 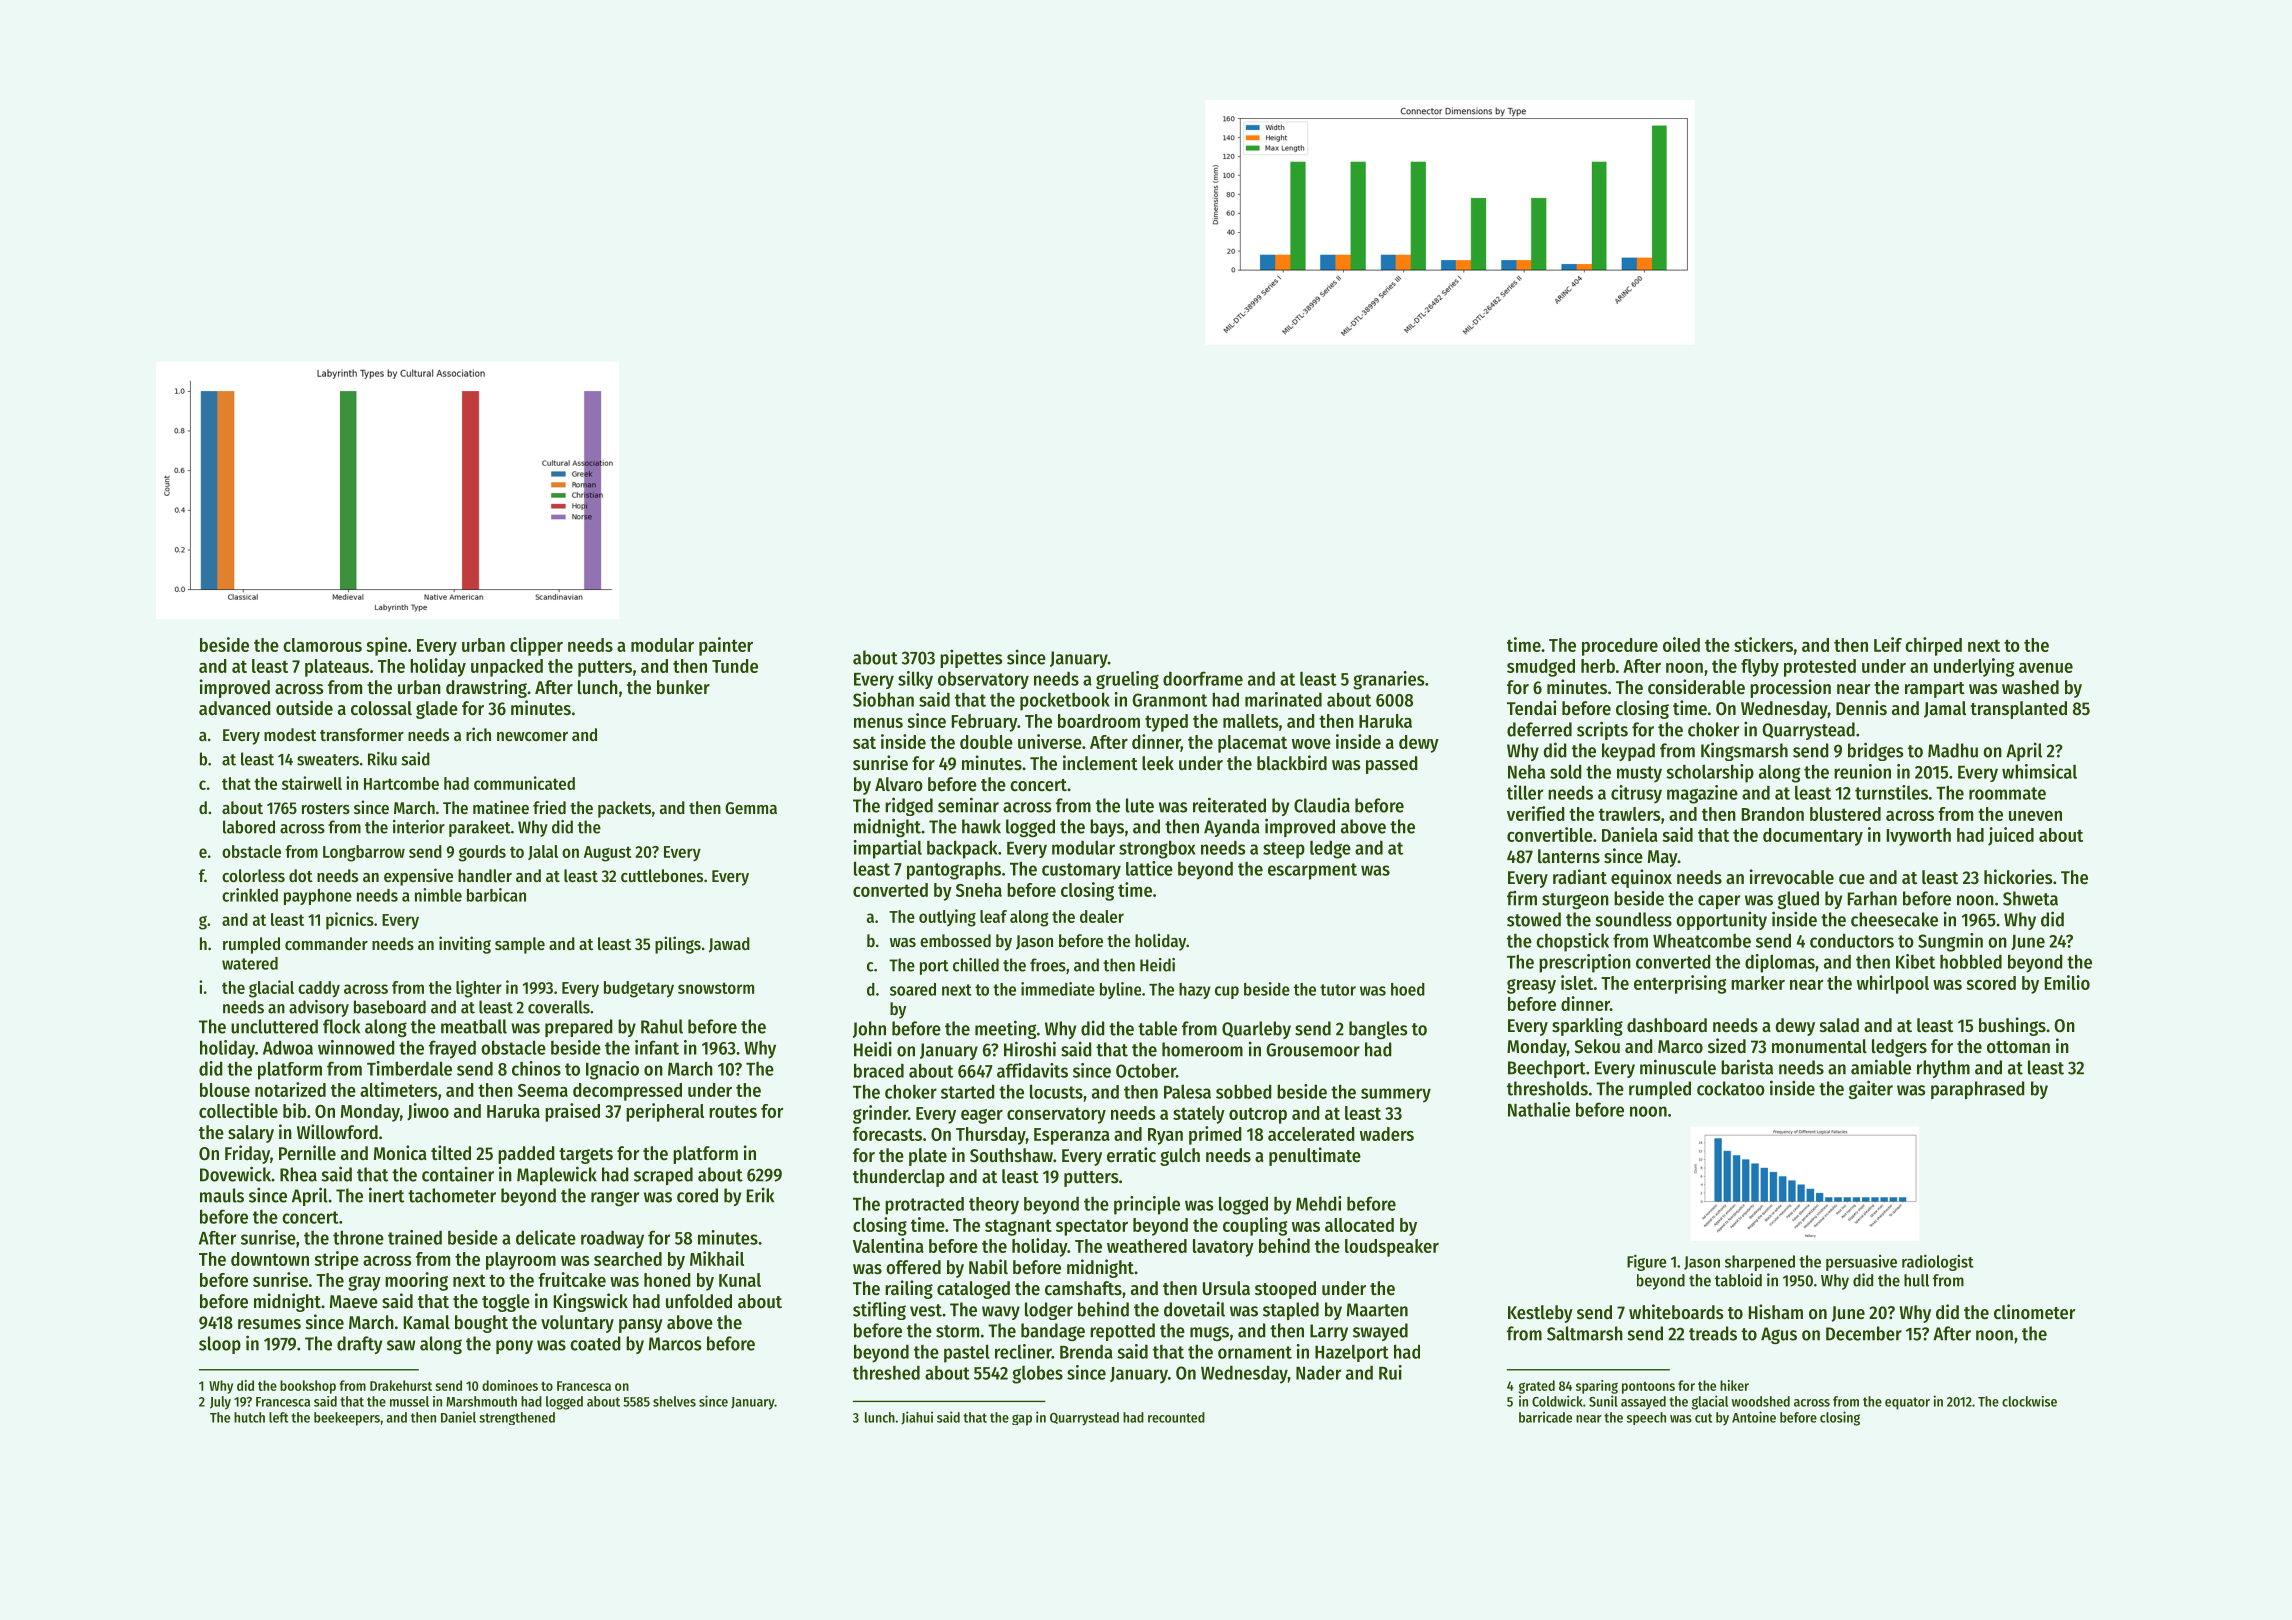 What do you see at coordinates (1147, 1205) in the screenshot?
I see `principle` at bounding box center [1147, 1205].
